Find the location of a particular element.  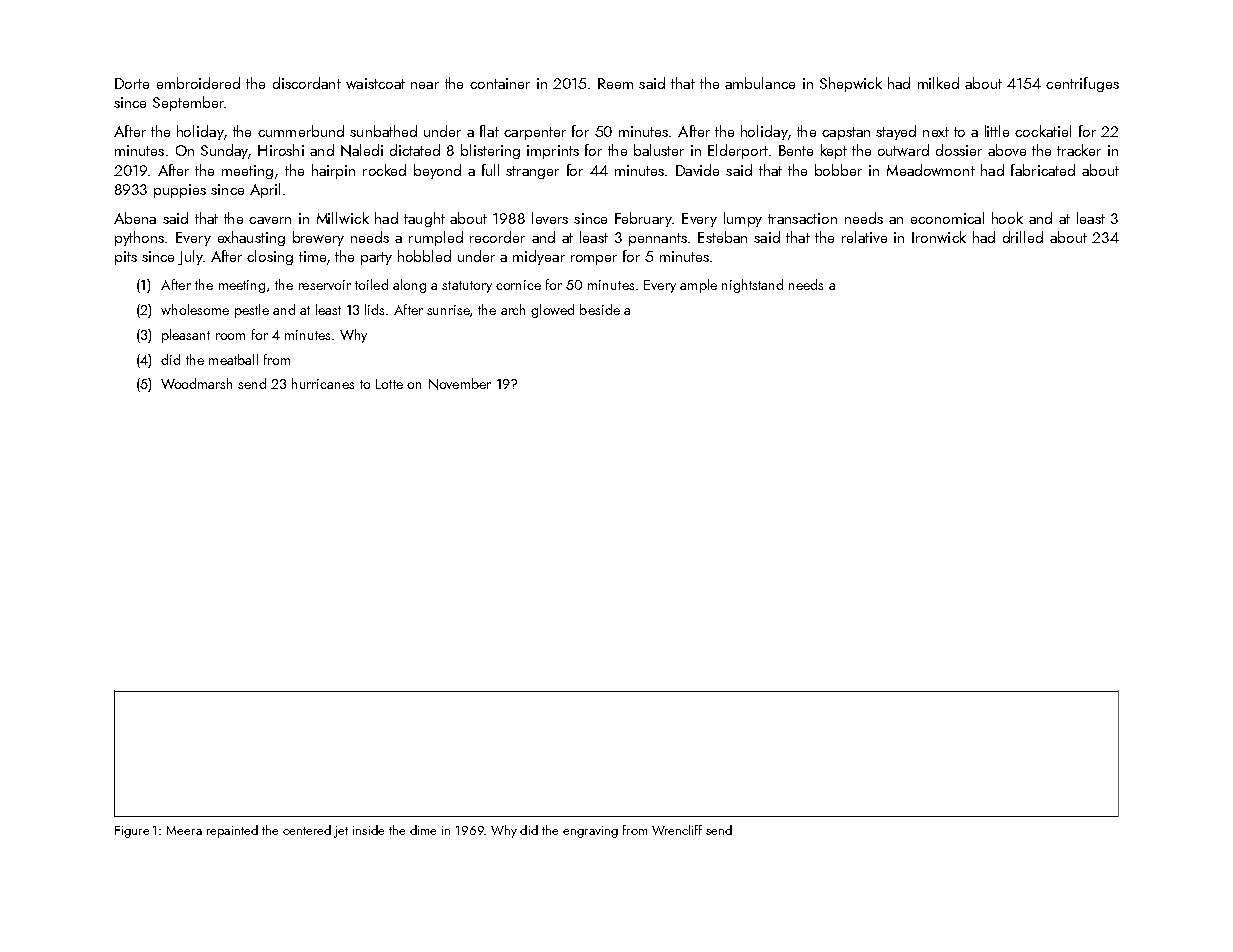

September is located at coordinates (189, 103).
